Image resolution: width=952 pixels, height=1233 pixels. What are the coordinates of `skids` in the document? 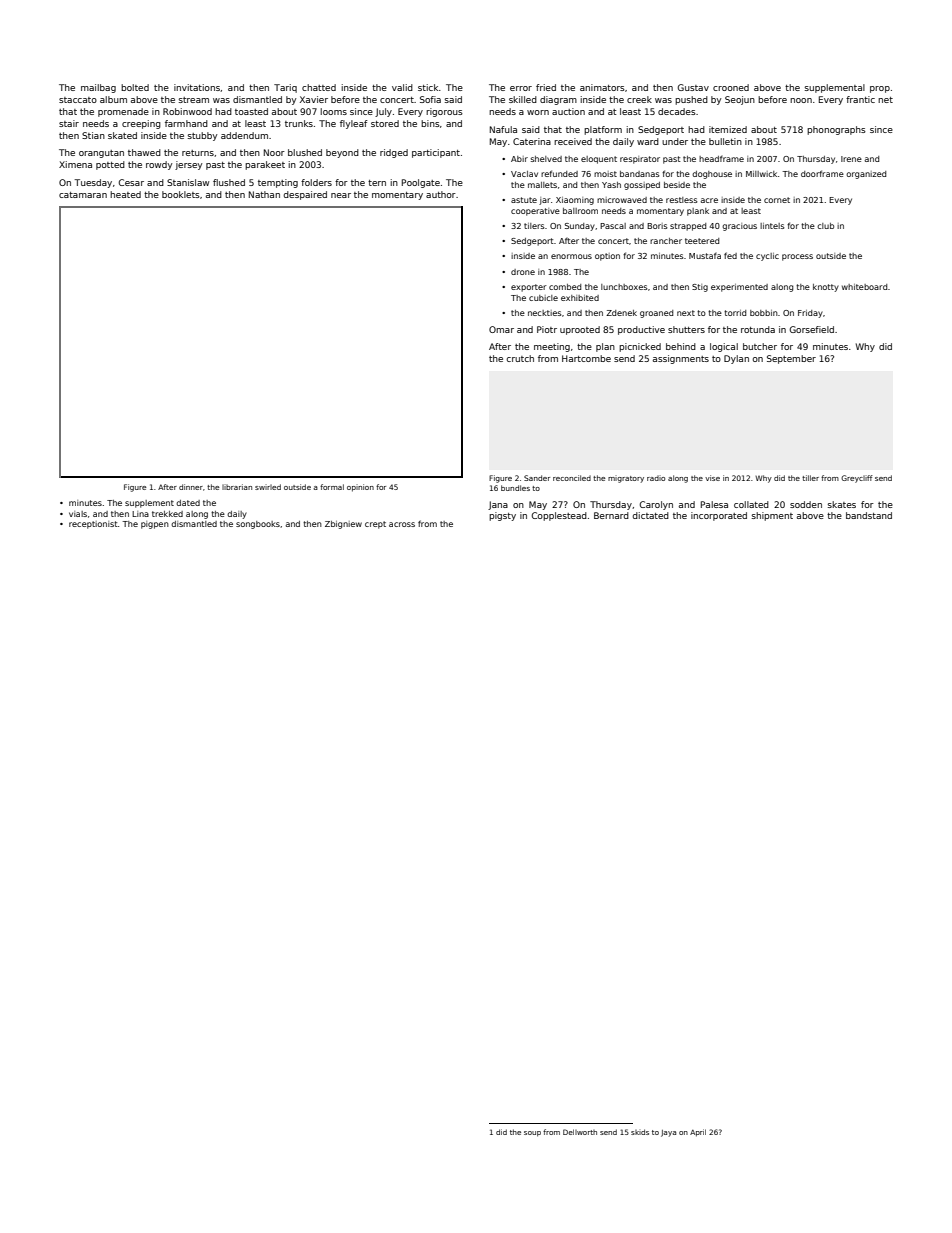 It's located at (640, 1132).
